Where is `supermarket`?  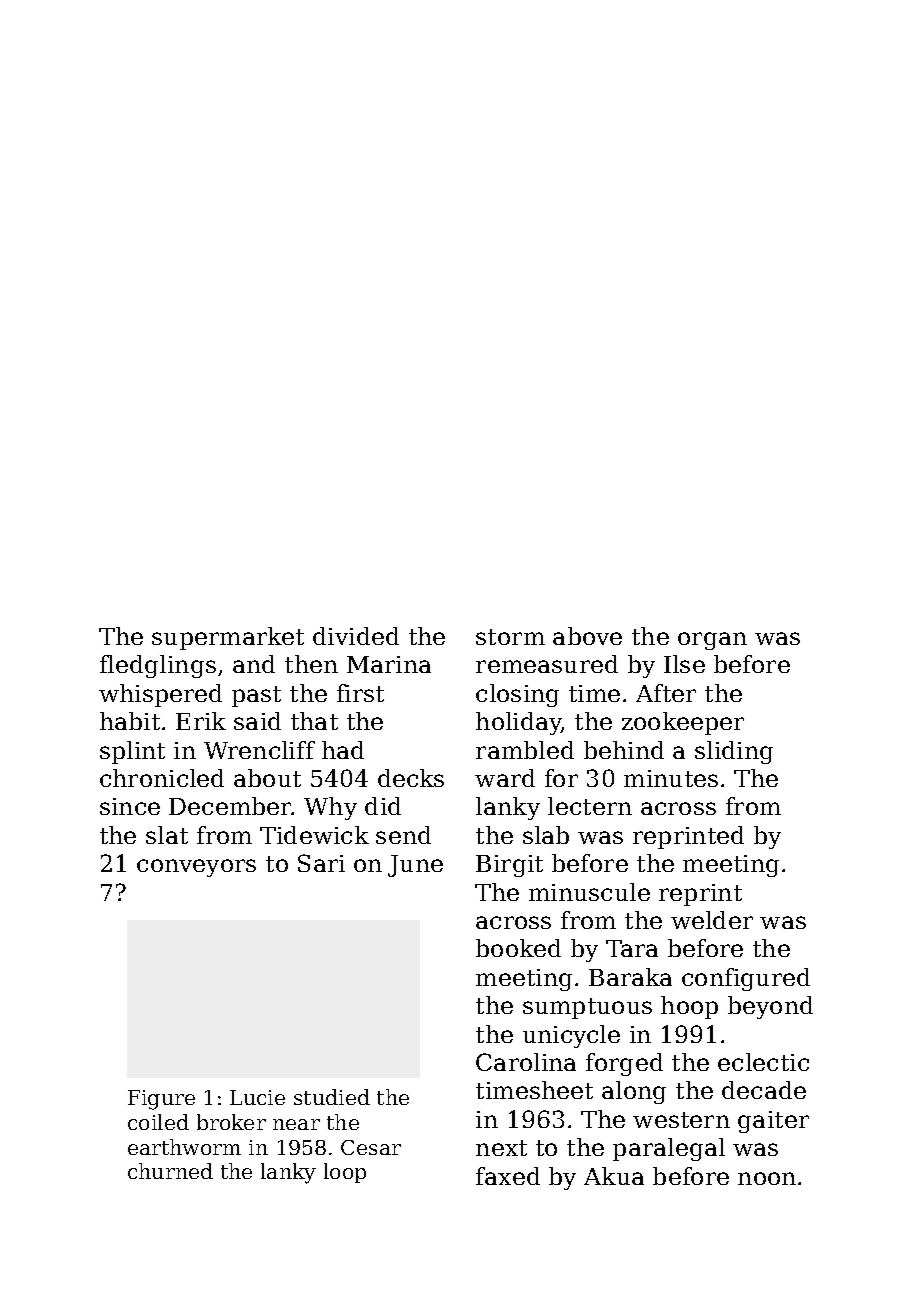 supermarket is located at coordinates (228, 638).
